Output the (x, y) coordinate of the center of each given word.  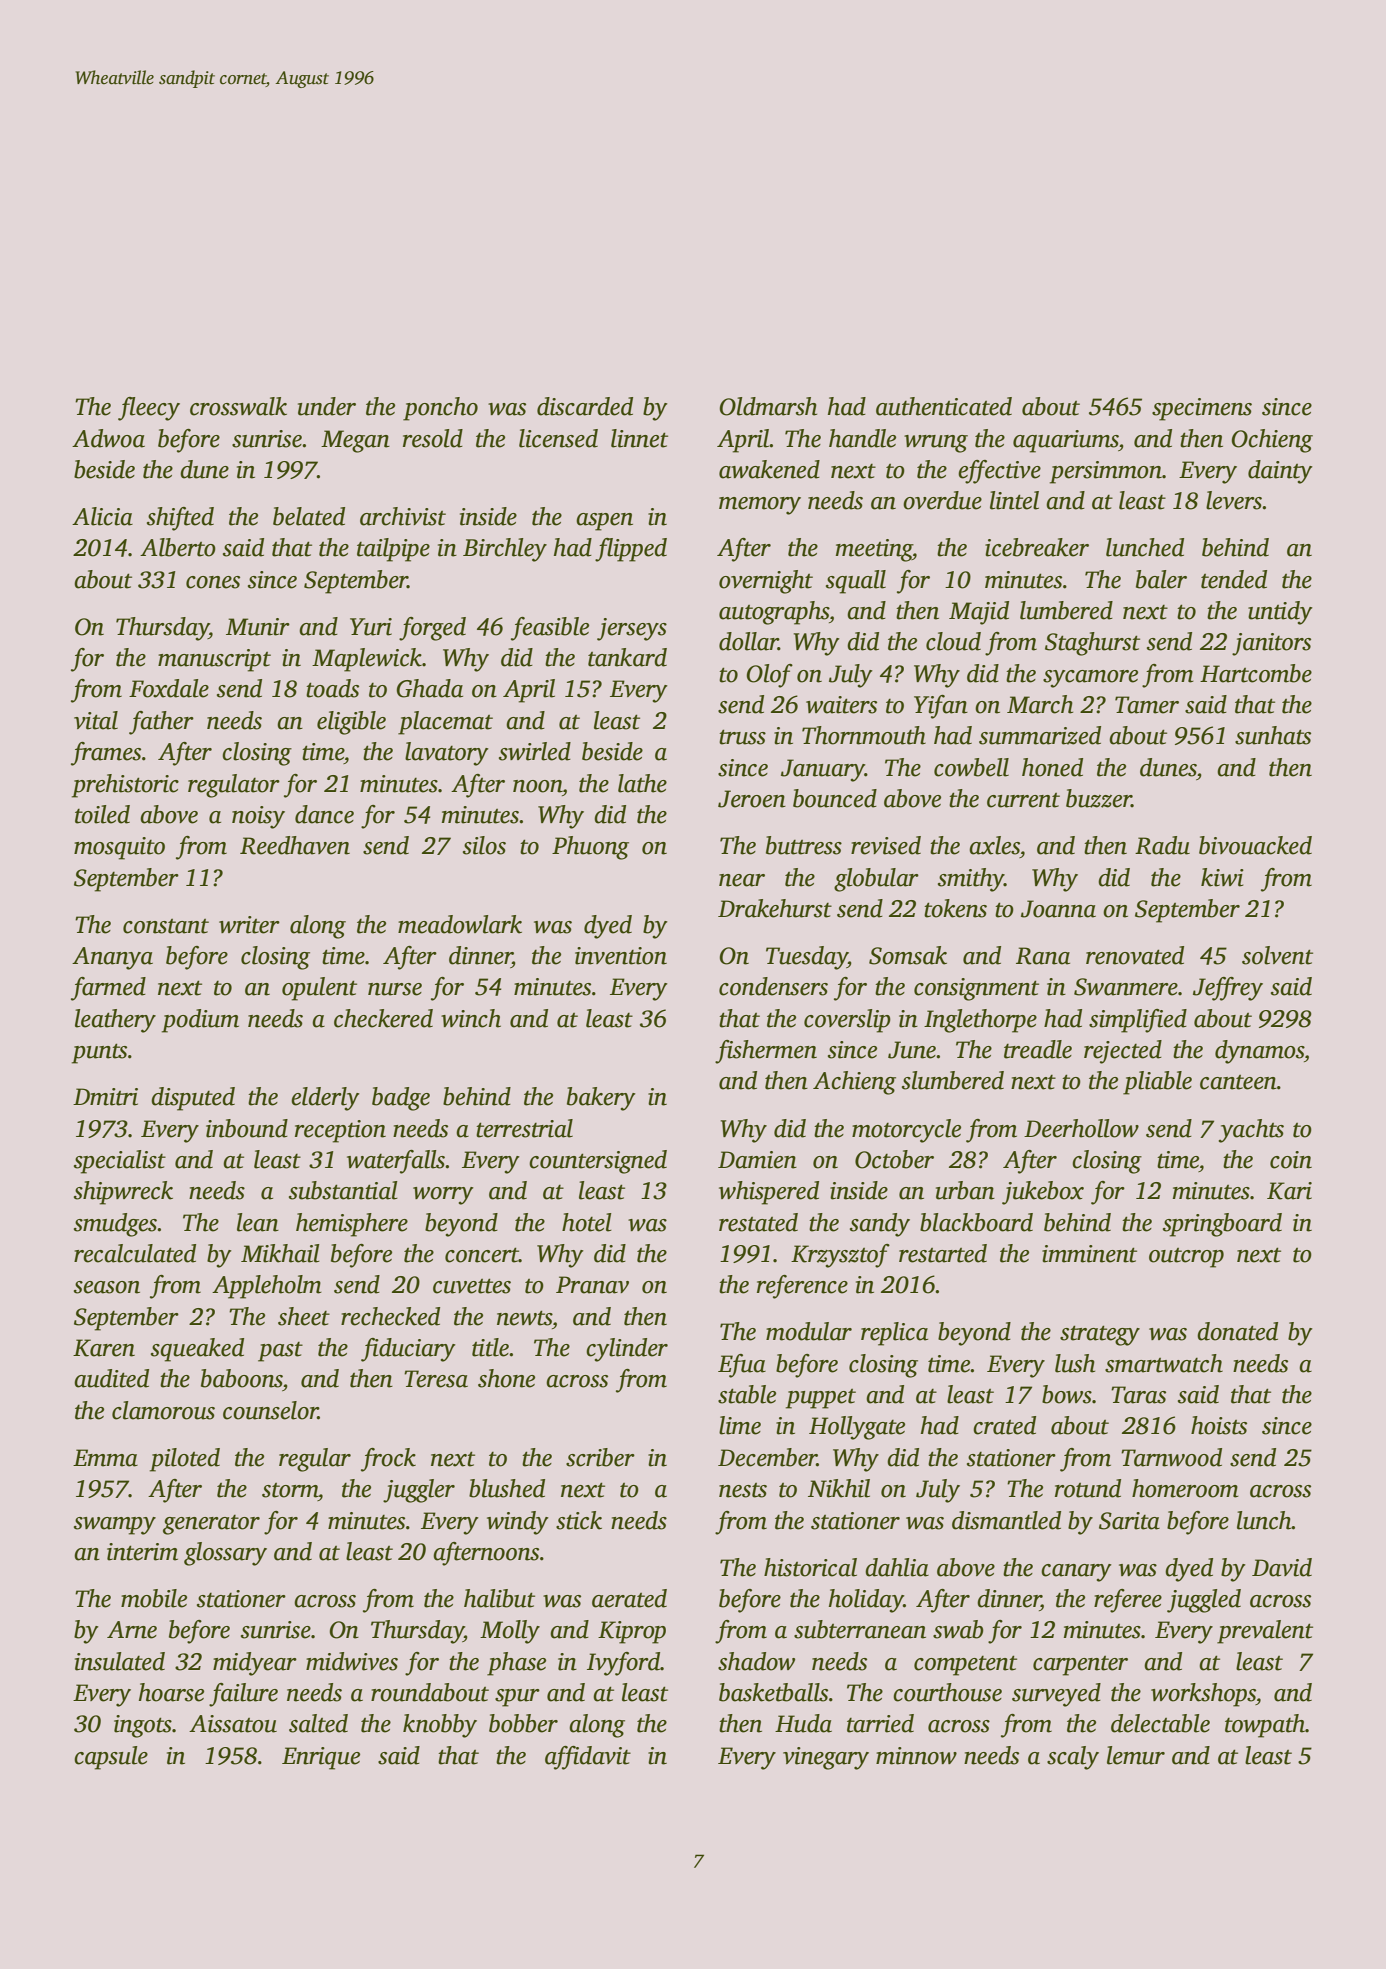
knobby (440, 1726)
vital (96, 720)
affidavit (588, 1758)
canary (1076, 1573)
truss (742, 737)
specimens (1202, 409)
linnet (639, 438)
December (767, 1457)
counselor (270, 1410)
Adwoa (108, 438)
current (1023, 800)
